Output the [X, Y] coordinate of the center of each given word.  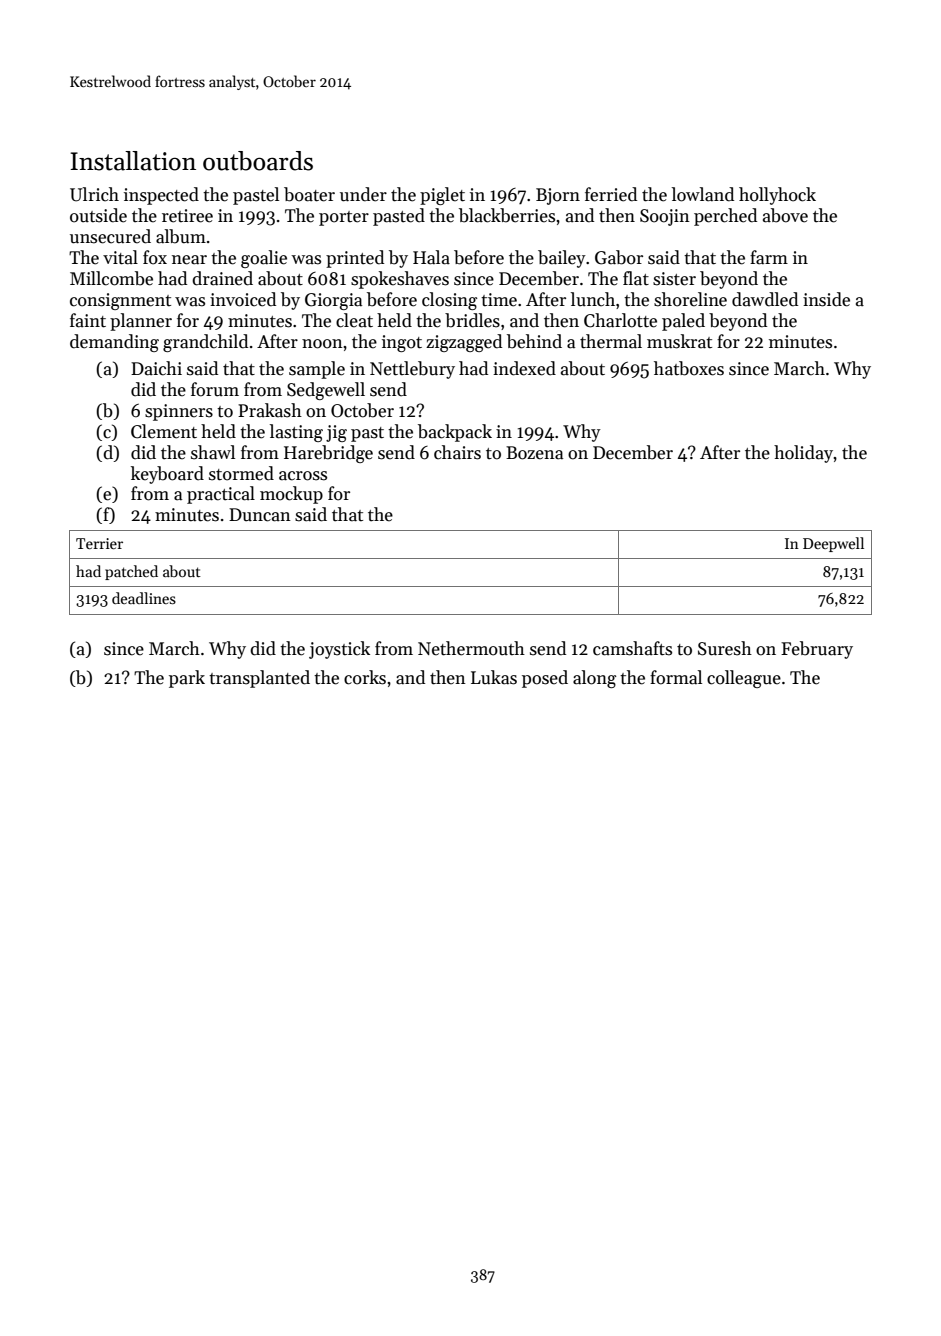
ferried [611, 194]
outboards [258, 161]
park [187, 679]
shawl [213, 452]
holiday [803, 454]
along [594, 679]
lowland [703, 194]
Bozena [534, 453]
